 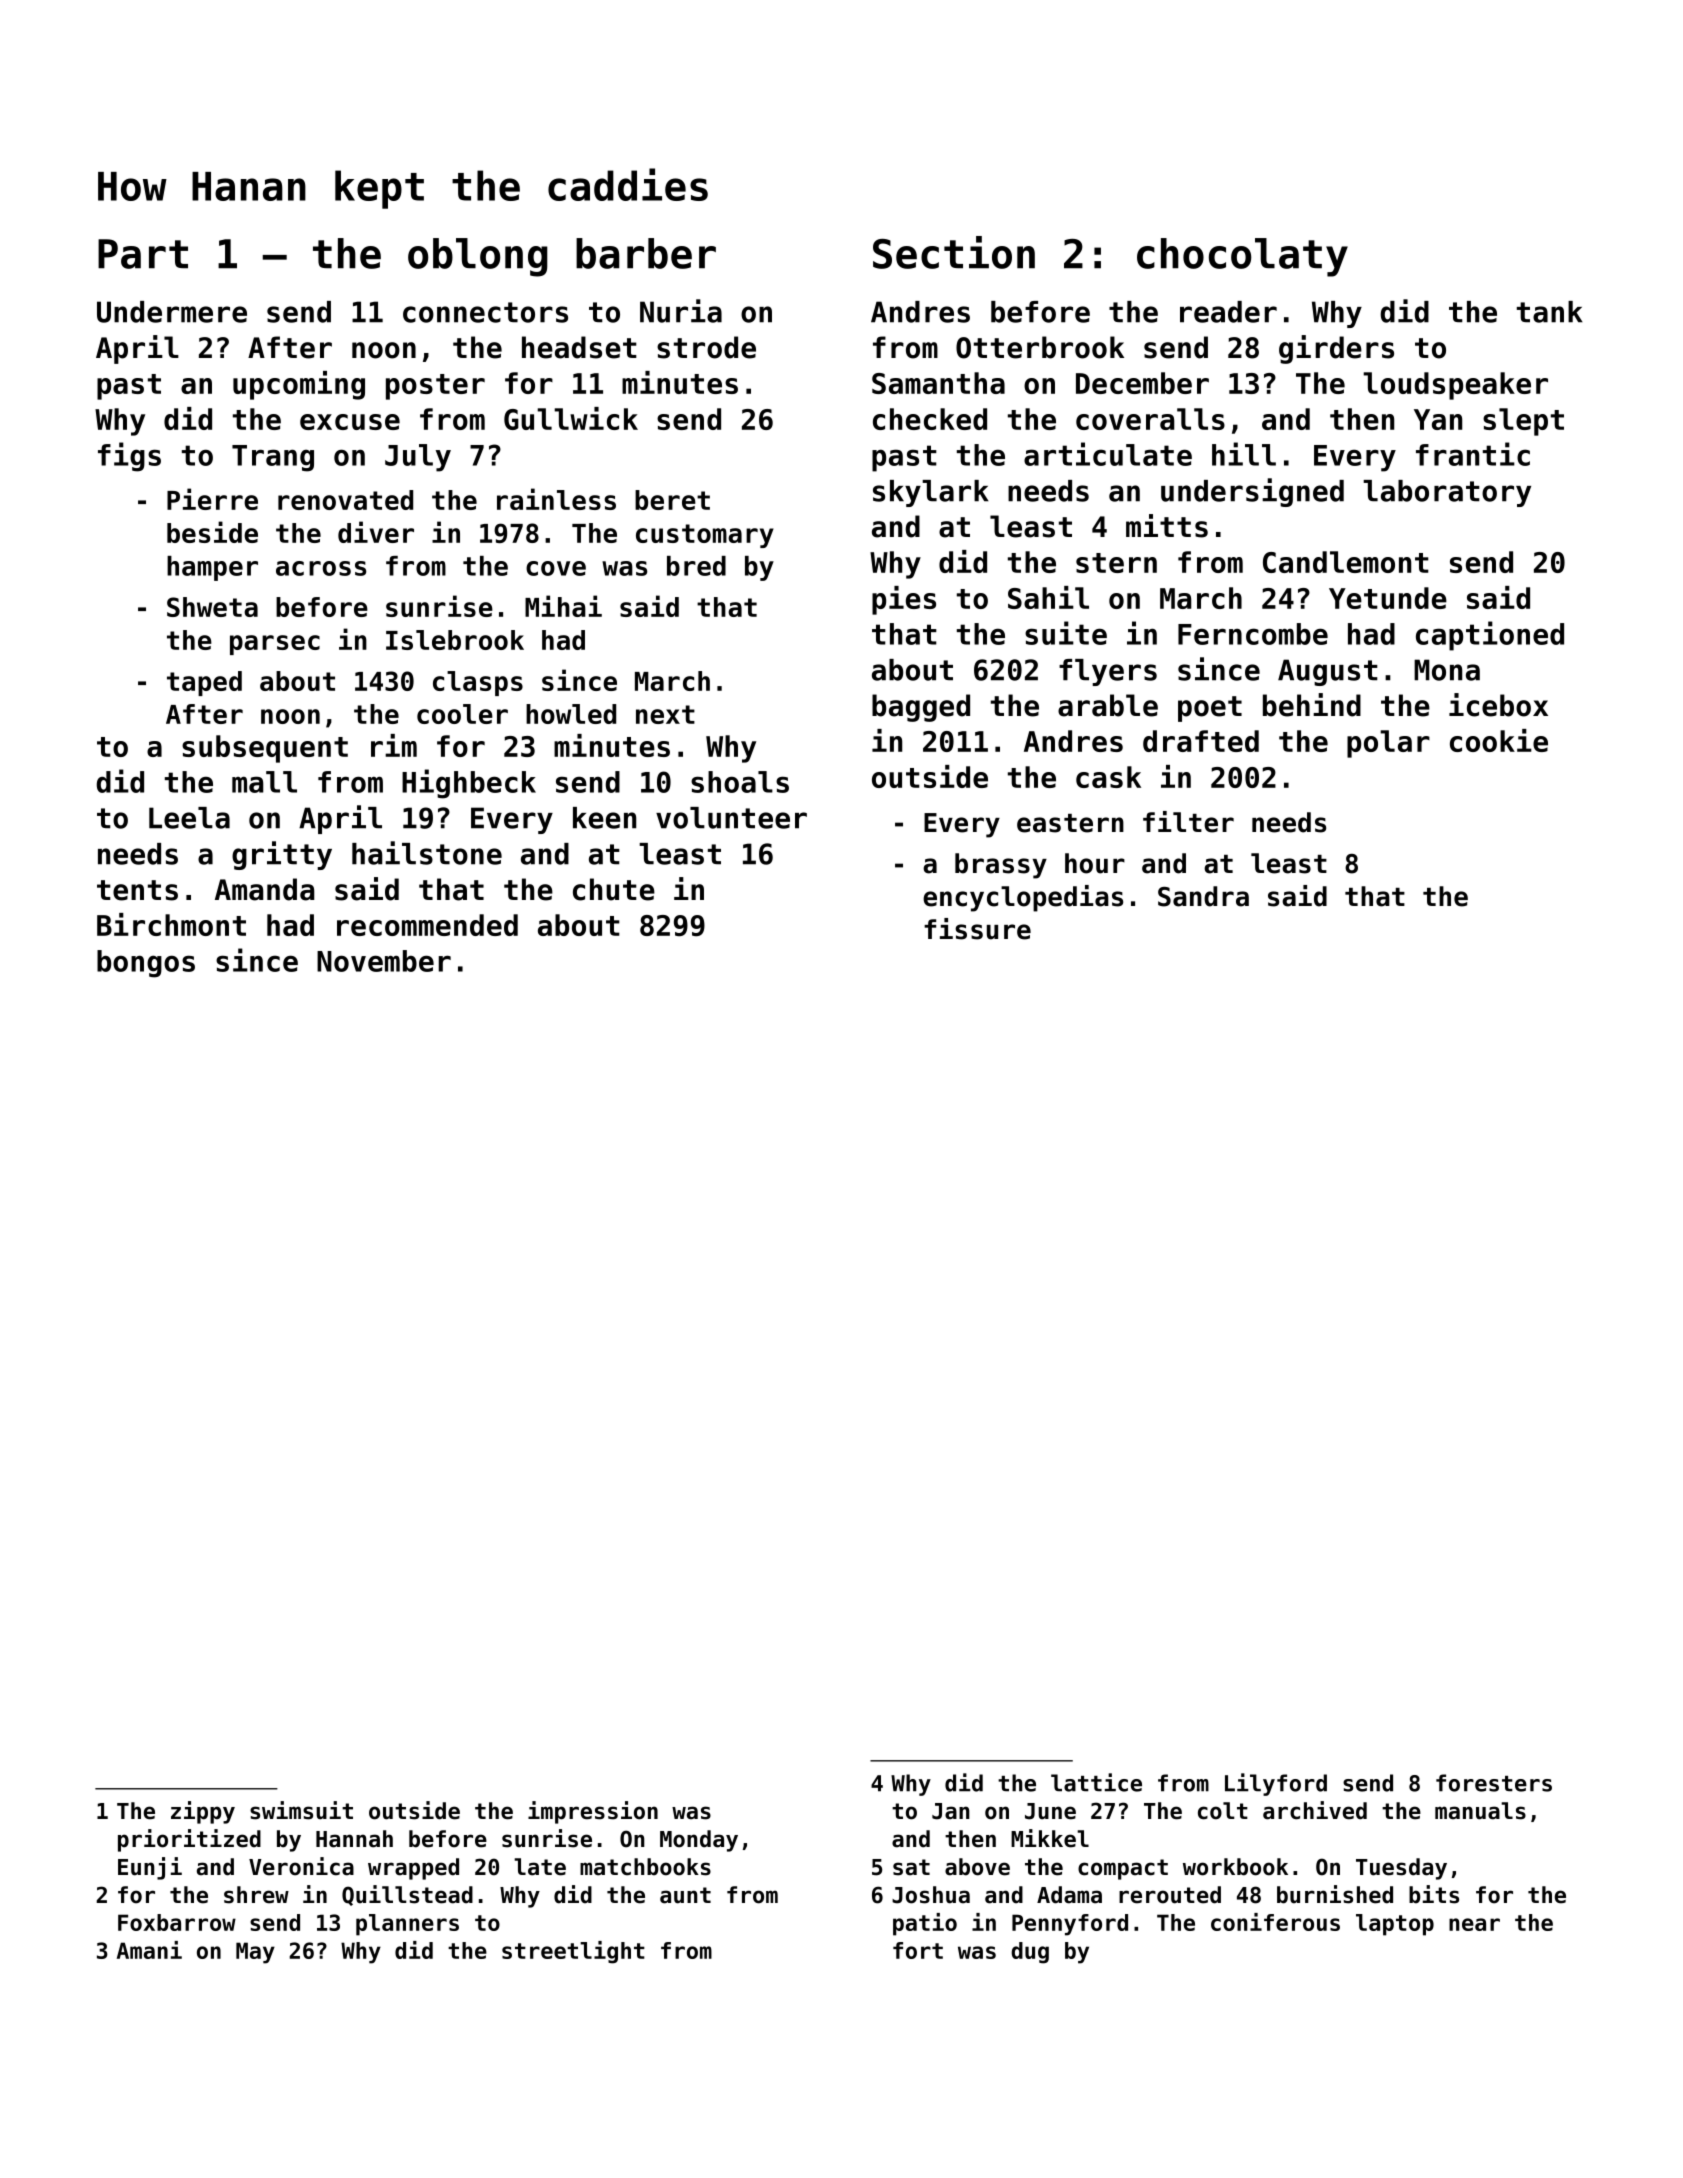 What do you see at coordinates (740, 782) in the image?
I see `shoals` at bounding box center [740, 782].
